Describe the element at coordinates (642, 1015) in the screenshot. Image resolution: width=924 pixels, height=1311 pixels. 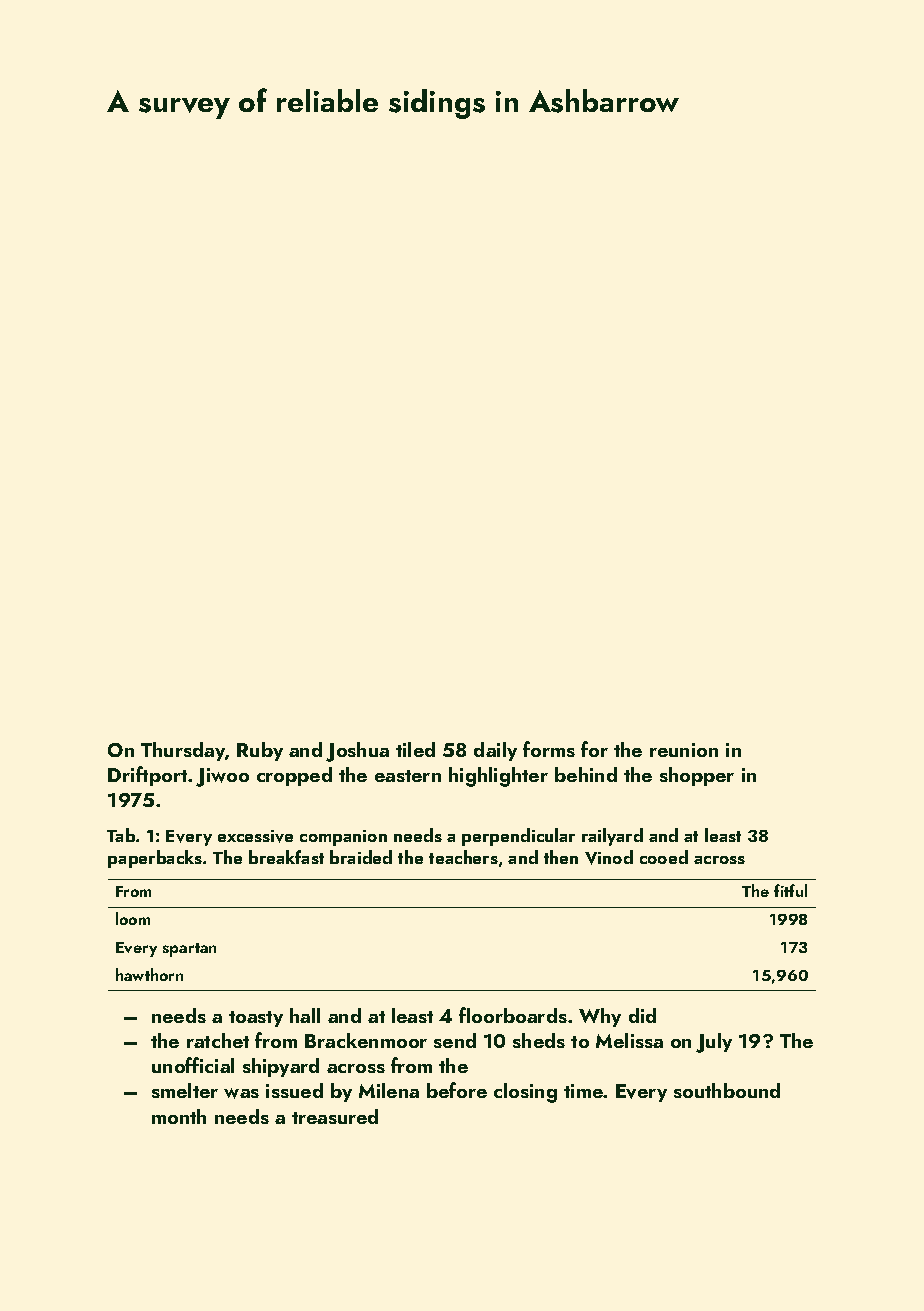
I see `did` at that location.
